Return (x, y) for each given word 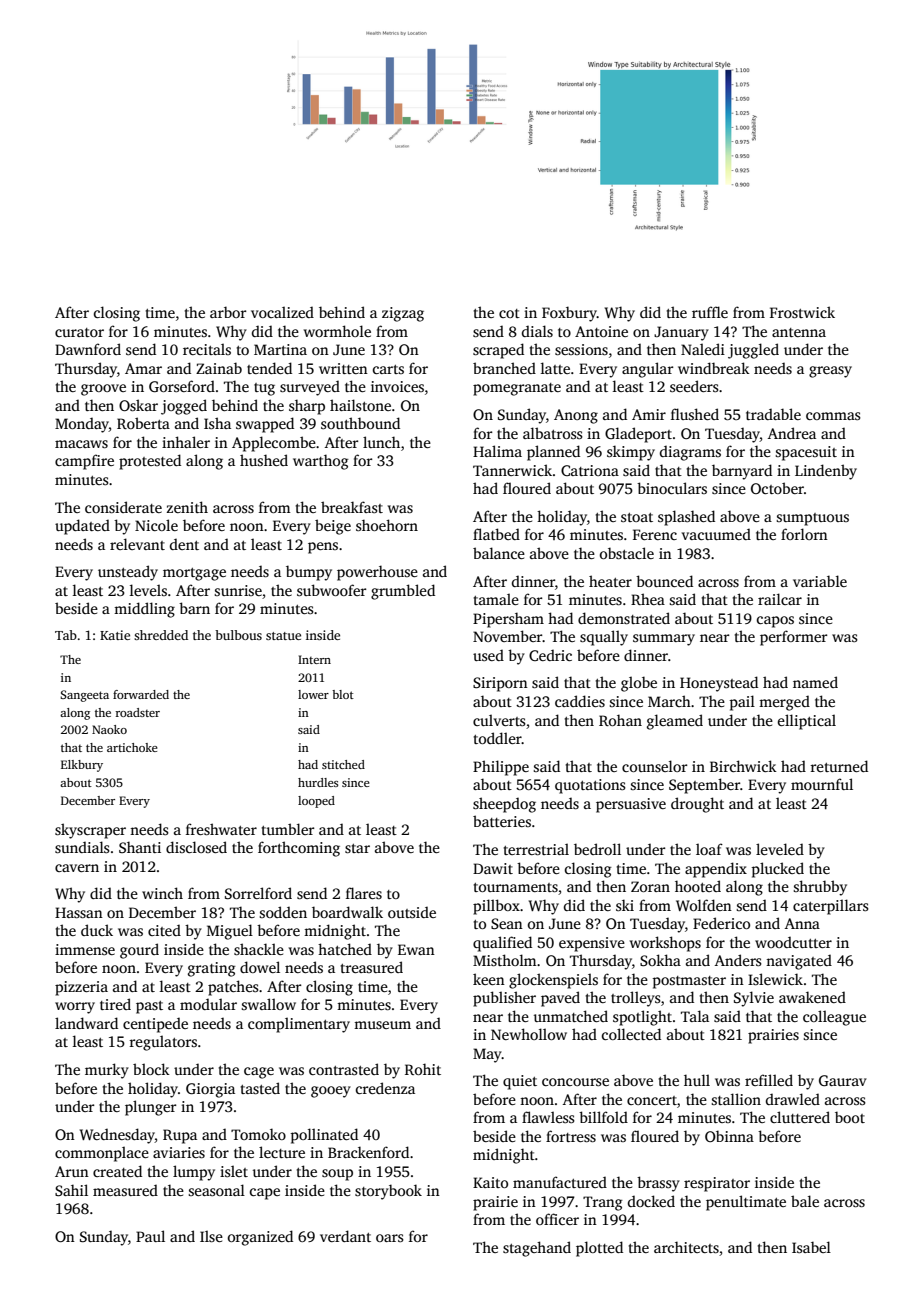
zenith (187, 507)
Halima (497, 451)
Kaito (490, 1182)
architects (686, 1247)
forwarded (141, 694)
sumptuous (812, 519)
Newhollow (529, 1034)
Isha (217, 423)
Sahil (71, 1190)
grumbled (403, 592)
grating (212, 969)
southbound (360, 423)
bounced (664, 581)
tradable (773, 414)
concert (652, 1100)
